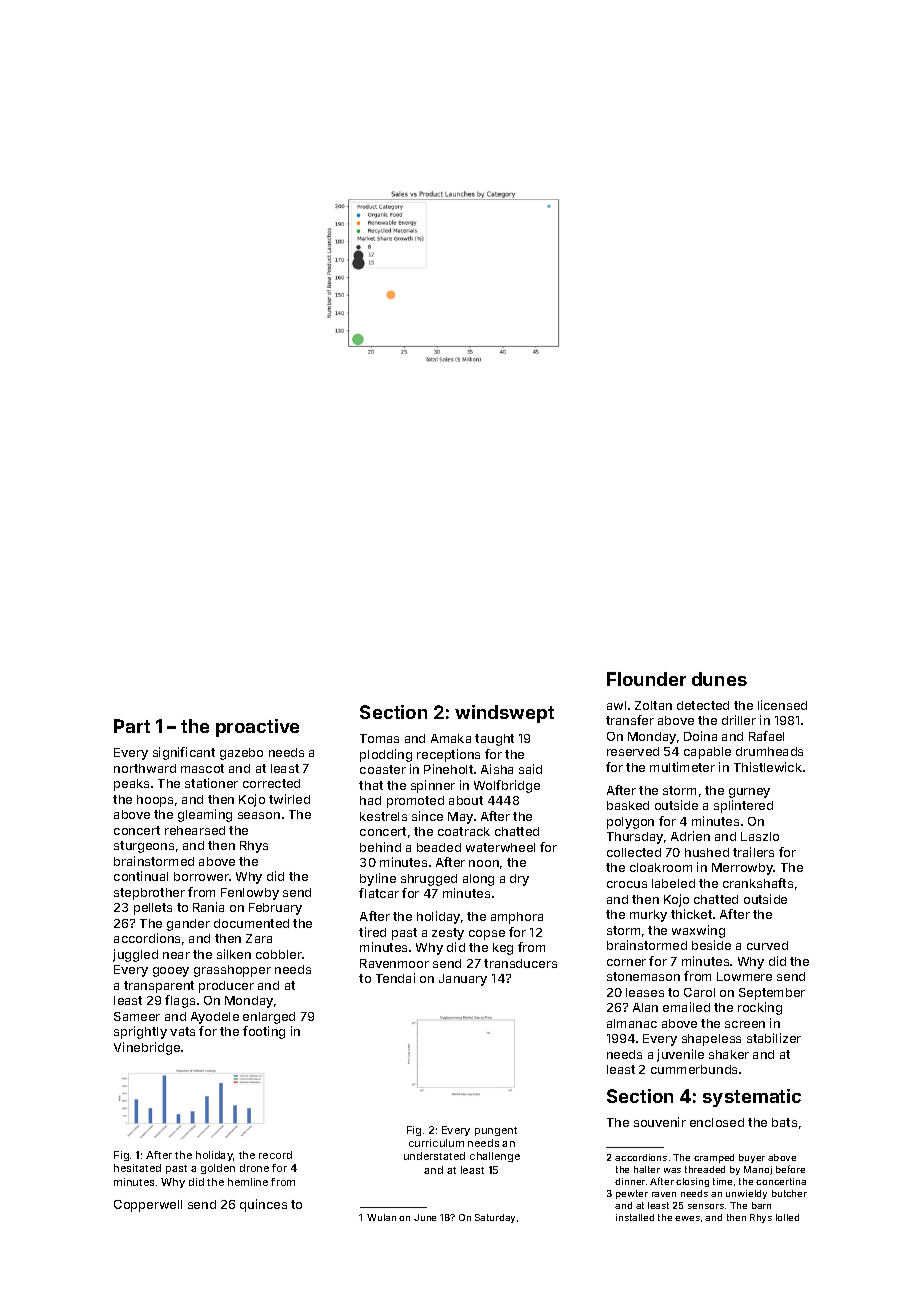  What do you see at coordinates (202, 768) in the document?
I see `mascot` at bounding box center [202, 768].
